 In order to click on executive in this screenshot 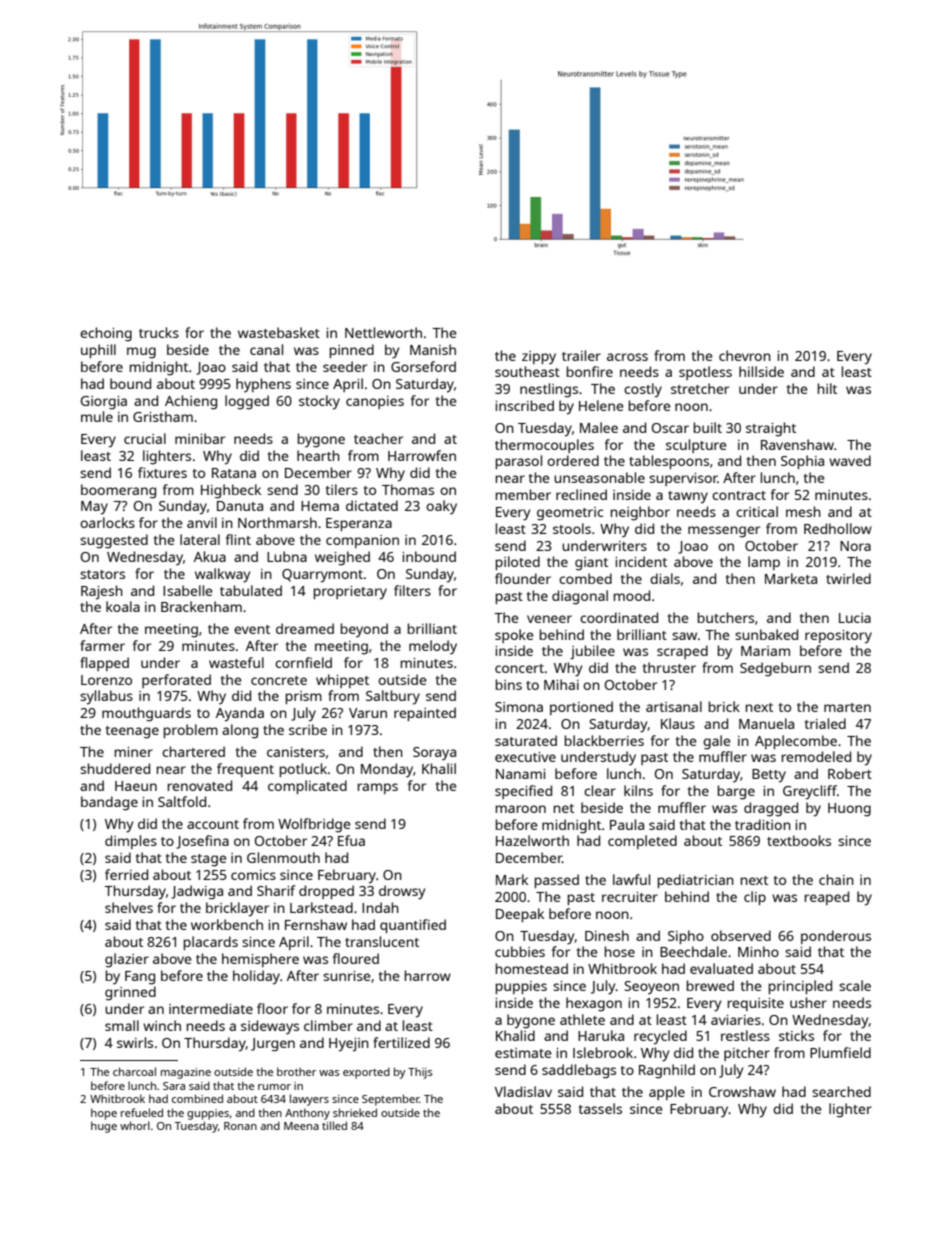, I will do `click(525, 757)`.
